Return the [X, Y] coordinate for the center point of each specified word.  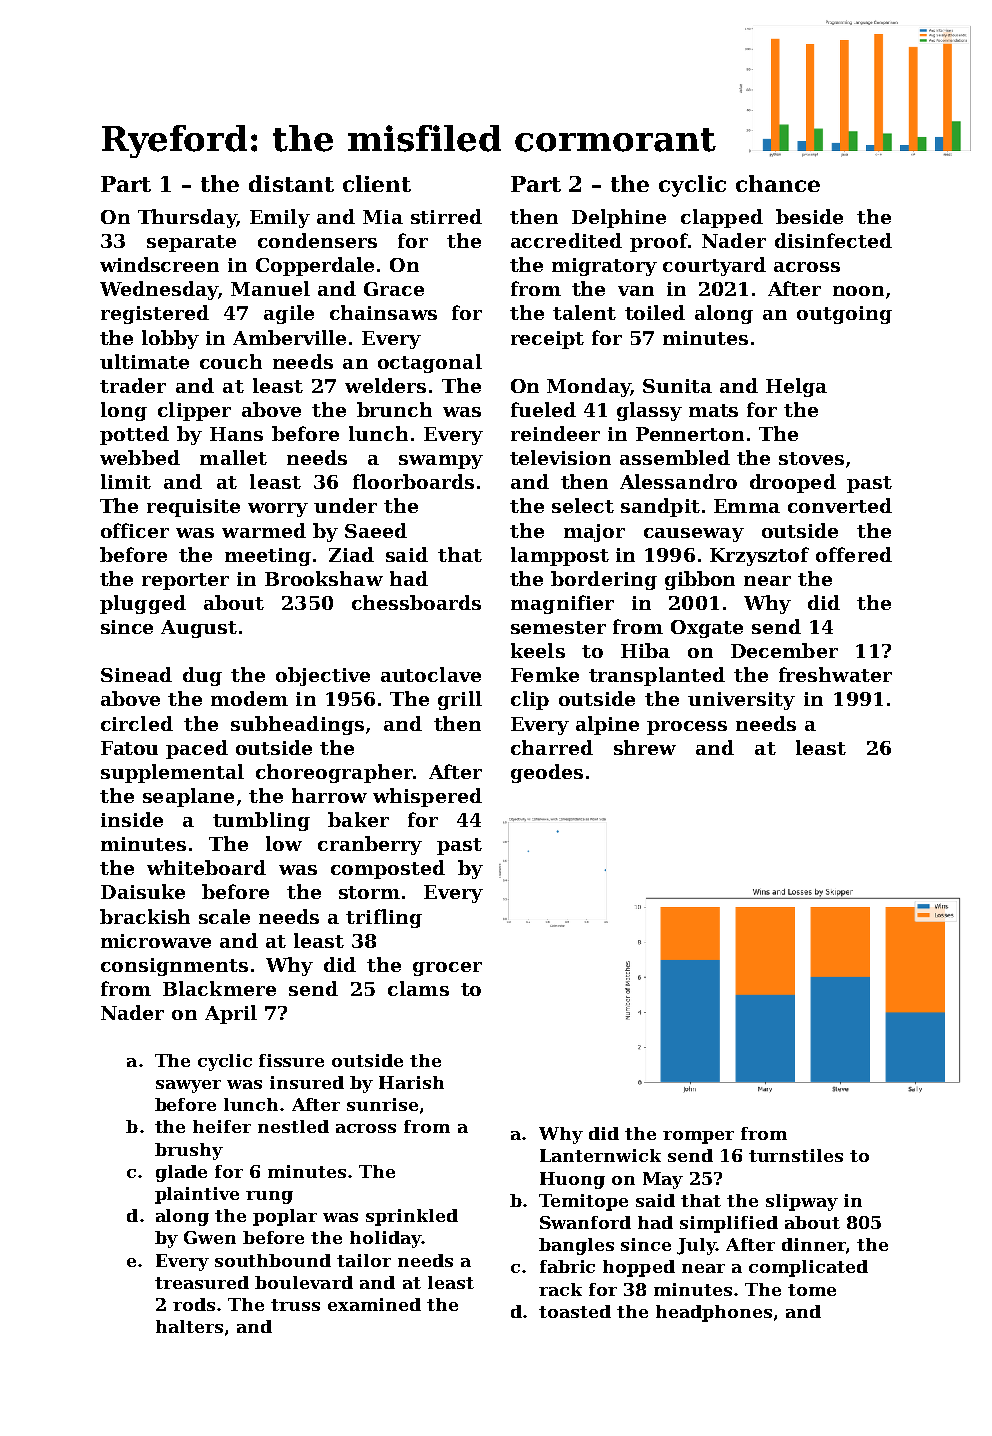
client [377, 183]
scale [224, 916]
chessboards [416, 602]
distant [291, 183]
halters [189, 1326]
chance [778, 183]
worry [278, 510]
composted [388, 869]
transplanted [657, 676]
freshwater [835, 674]
